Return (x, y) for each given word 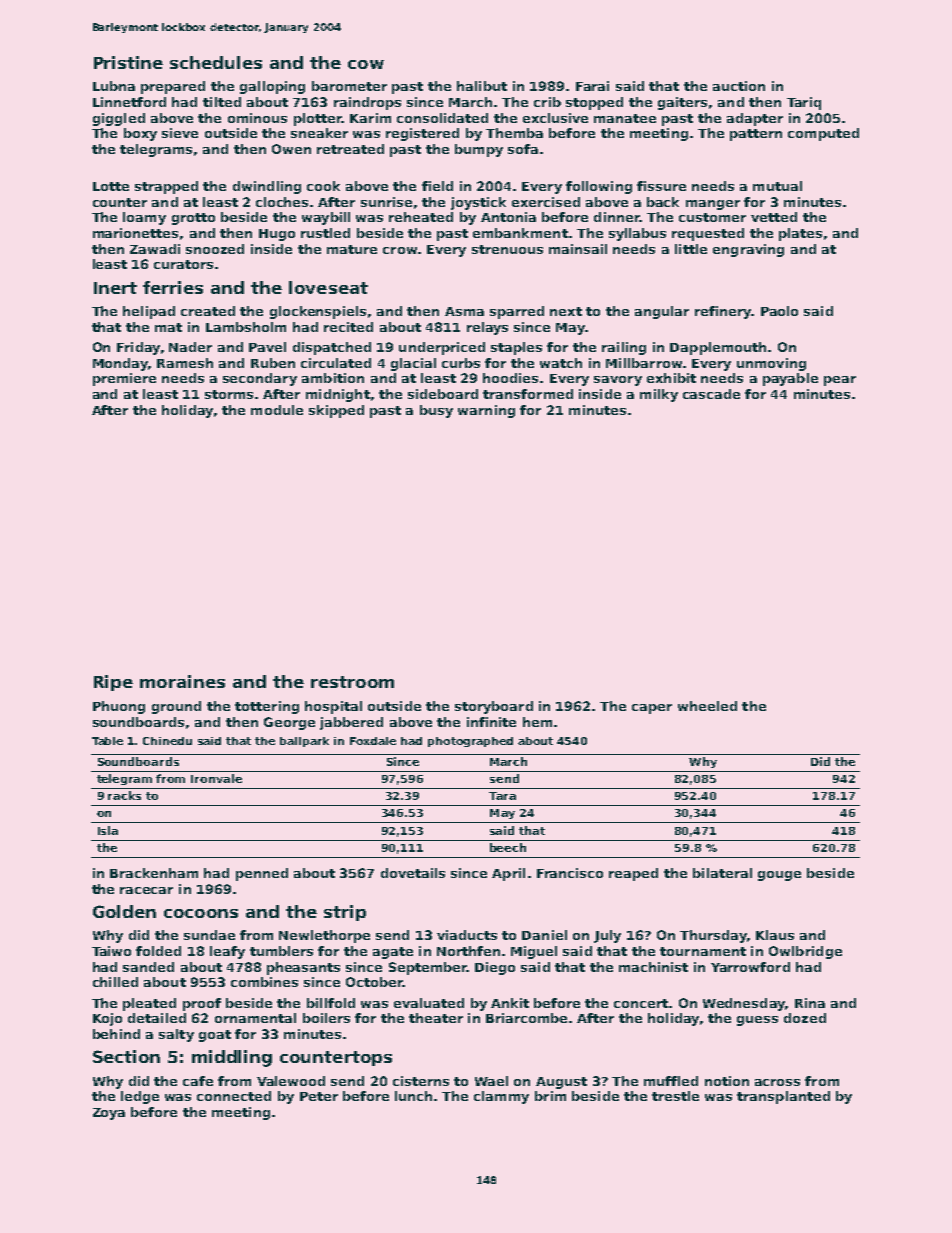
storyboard (494, 707)
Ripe (113, 683)
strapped (166, 187)
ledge (140, 1097)
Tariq (804, 103)
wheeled (707, 706)
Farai (592, 86)
